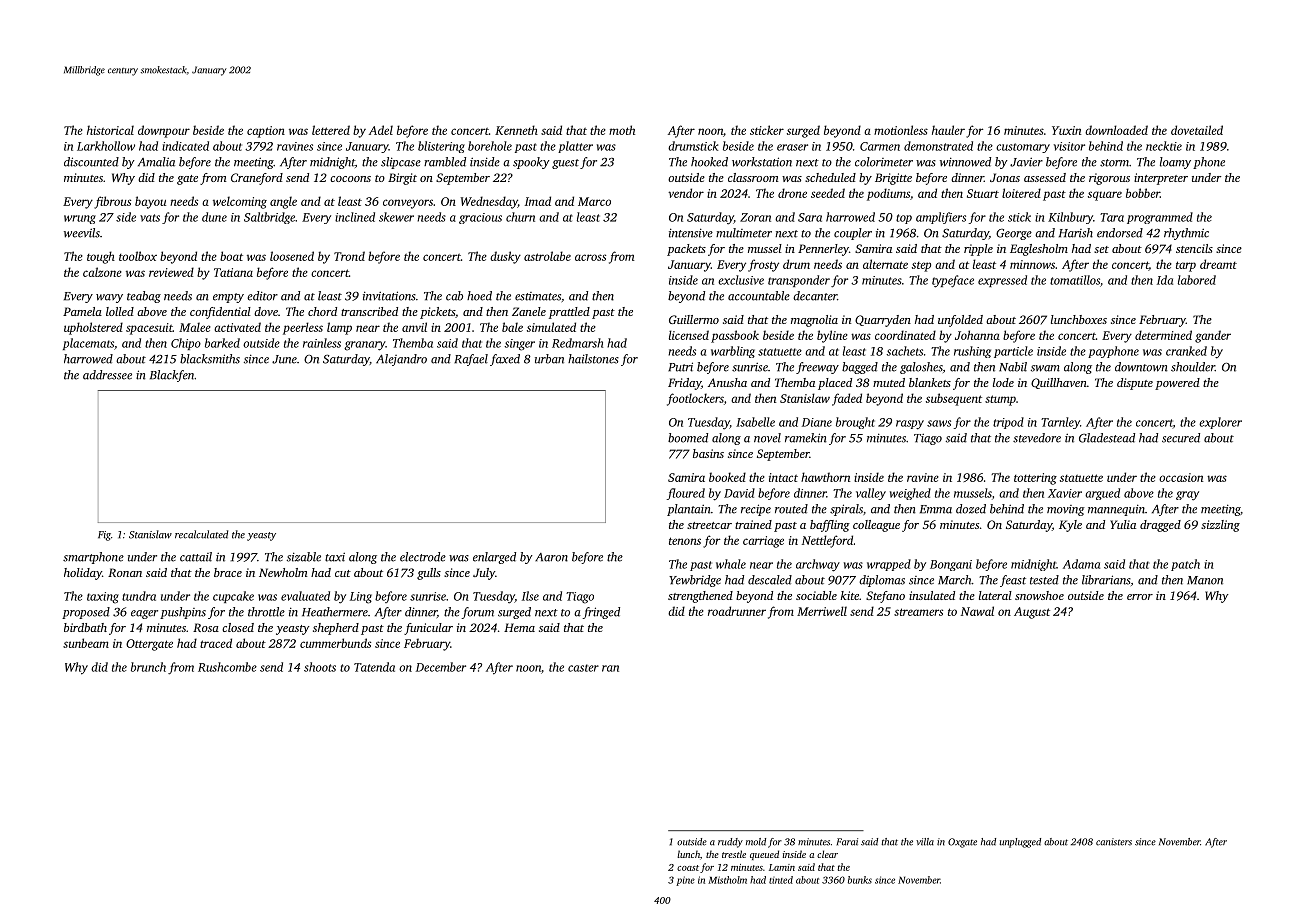  What do you see at coordinates (505, 257) in the page?
I see `dusky` at bounding box center [505, 257].
